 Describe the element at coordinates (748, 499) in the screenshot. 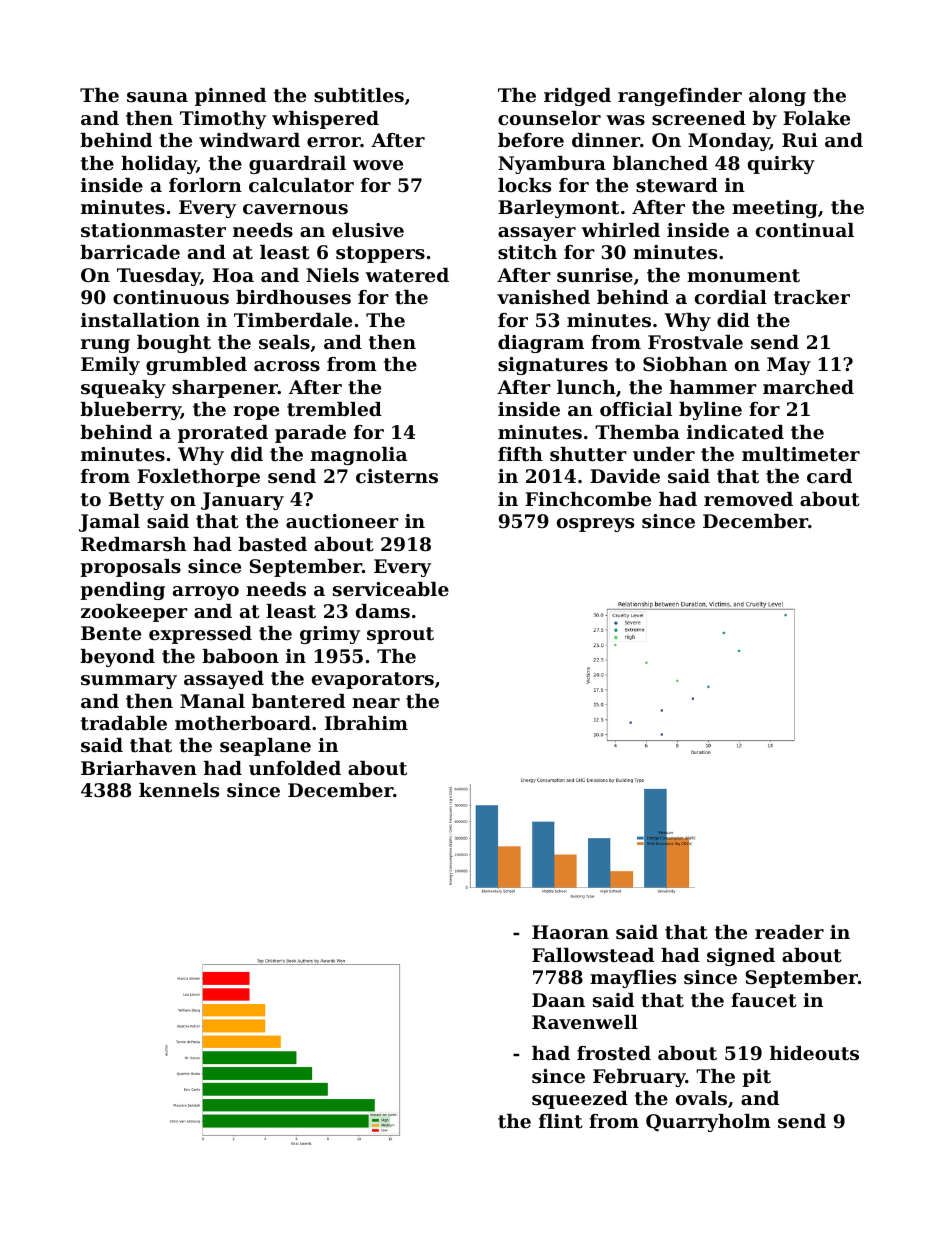

I see `removed` at that location.
